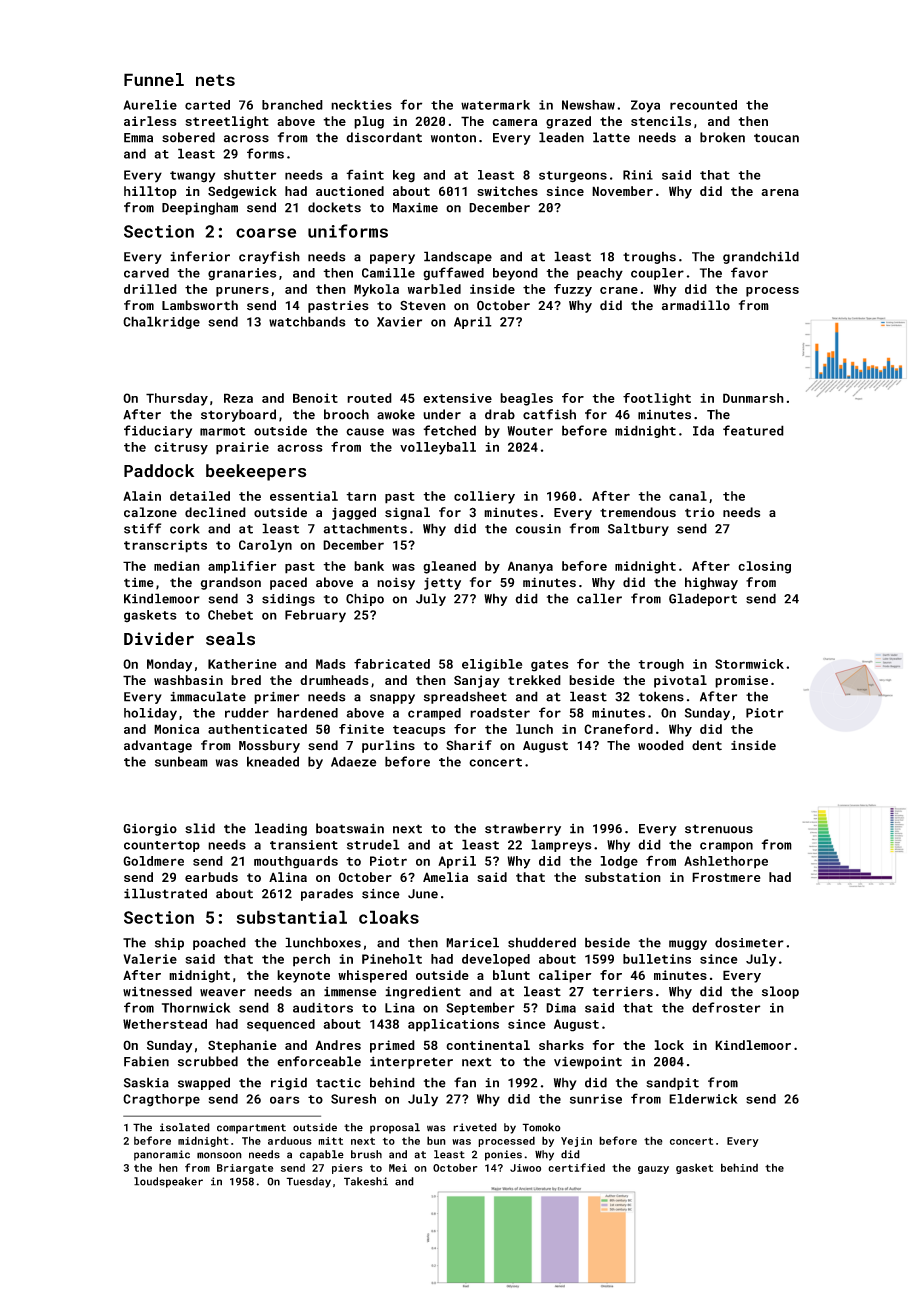  What do you see at coordinates (292, 105) in the screenshot?
I see `branched` at bounding box center [292, 105].
